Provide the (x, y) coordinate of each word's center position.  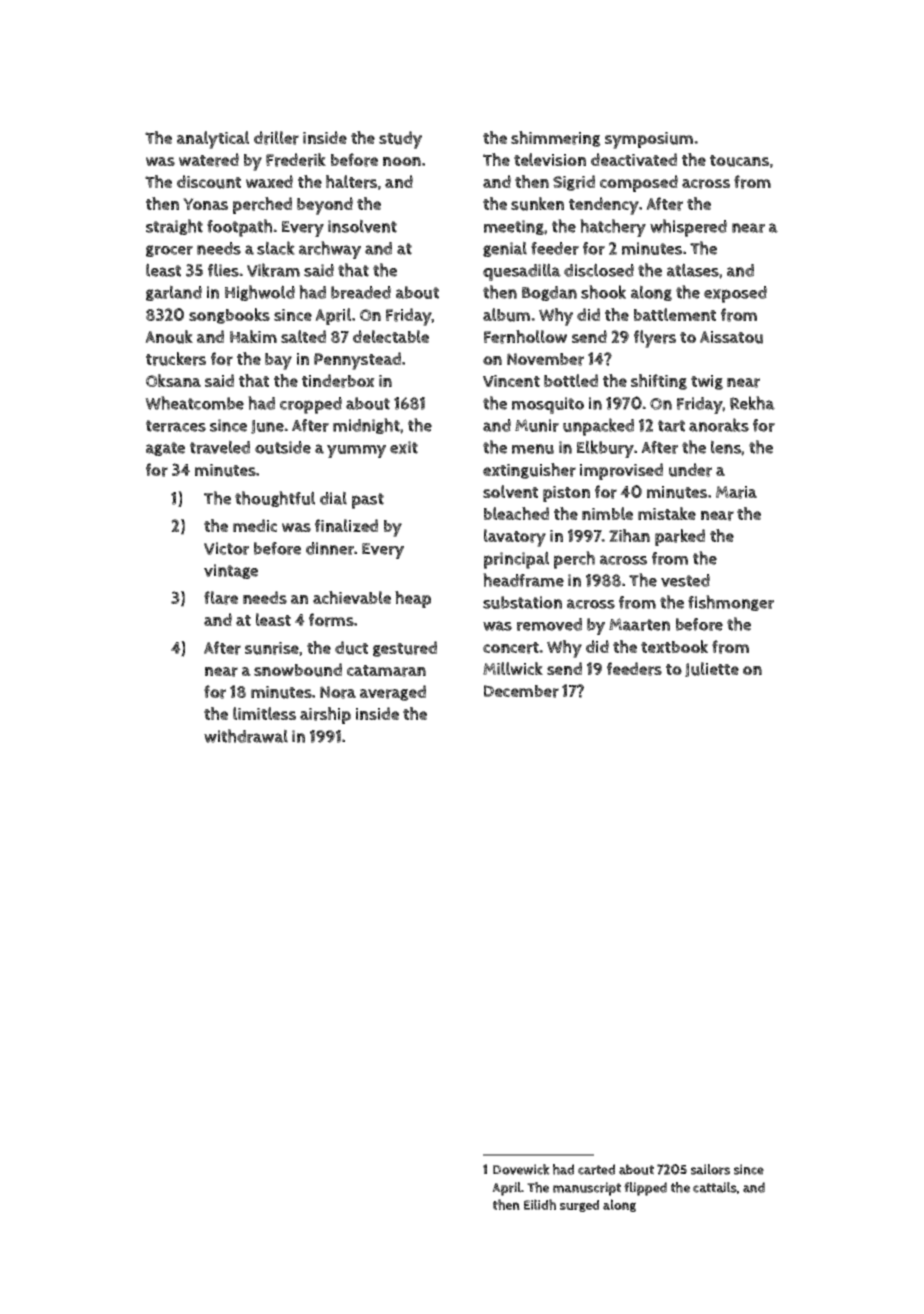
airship (325, 715)
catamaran (386, 671)
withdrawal (246, 736)
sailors (710, 1169)
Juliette (712, 669)
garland (174, 293)
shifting (659, 382)
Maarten (639, 624)
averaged (393, 693)
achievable (352, 597)
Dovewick (521, 1169)
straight (174, 227)
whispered (688, 228)
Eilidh (540, 1204)
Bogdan (549, 293)
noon (402, 161)
